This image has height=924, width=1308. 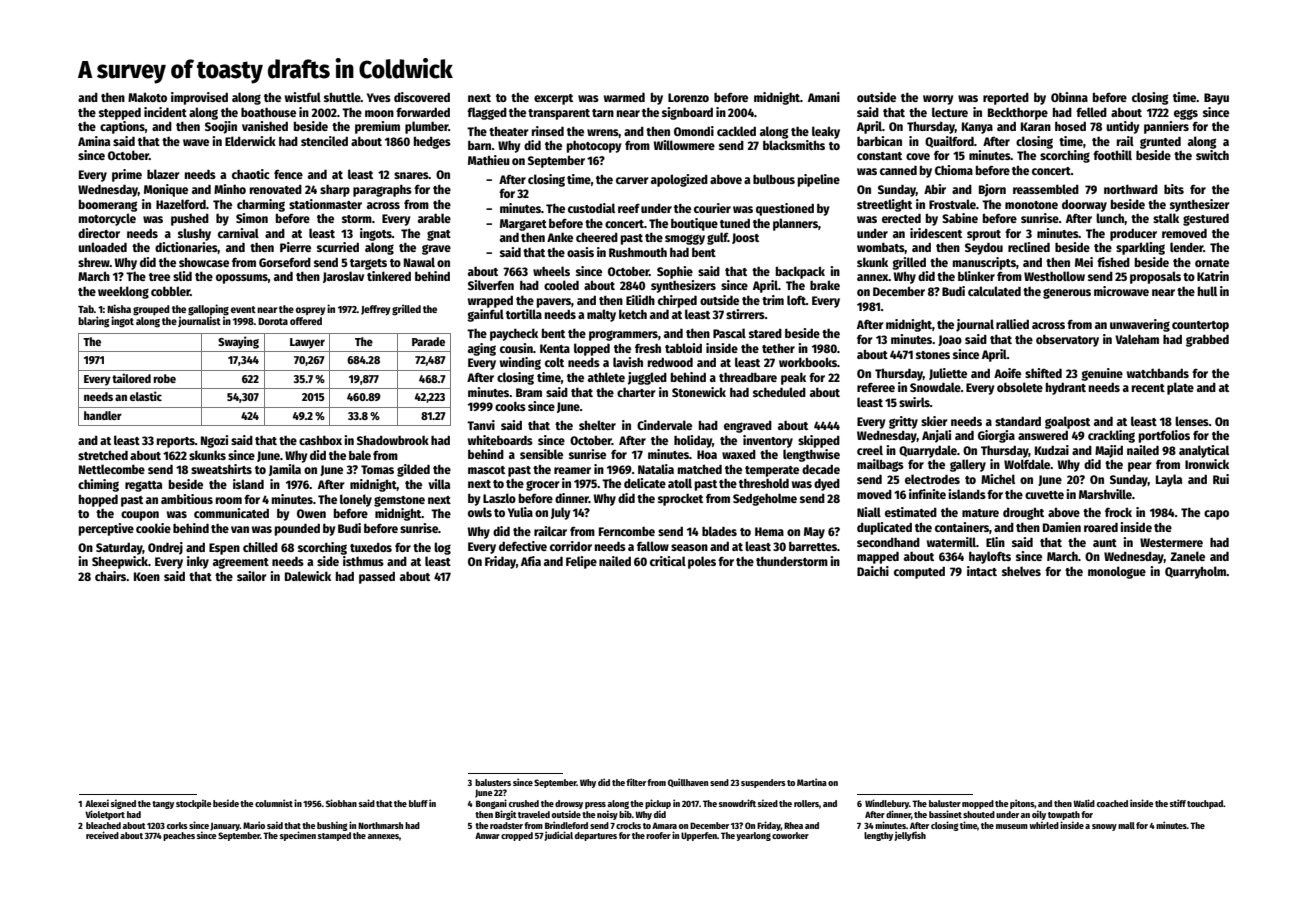 I want to click on dyed, so click(x=827, y=484).
